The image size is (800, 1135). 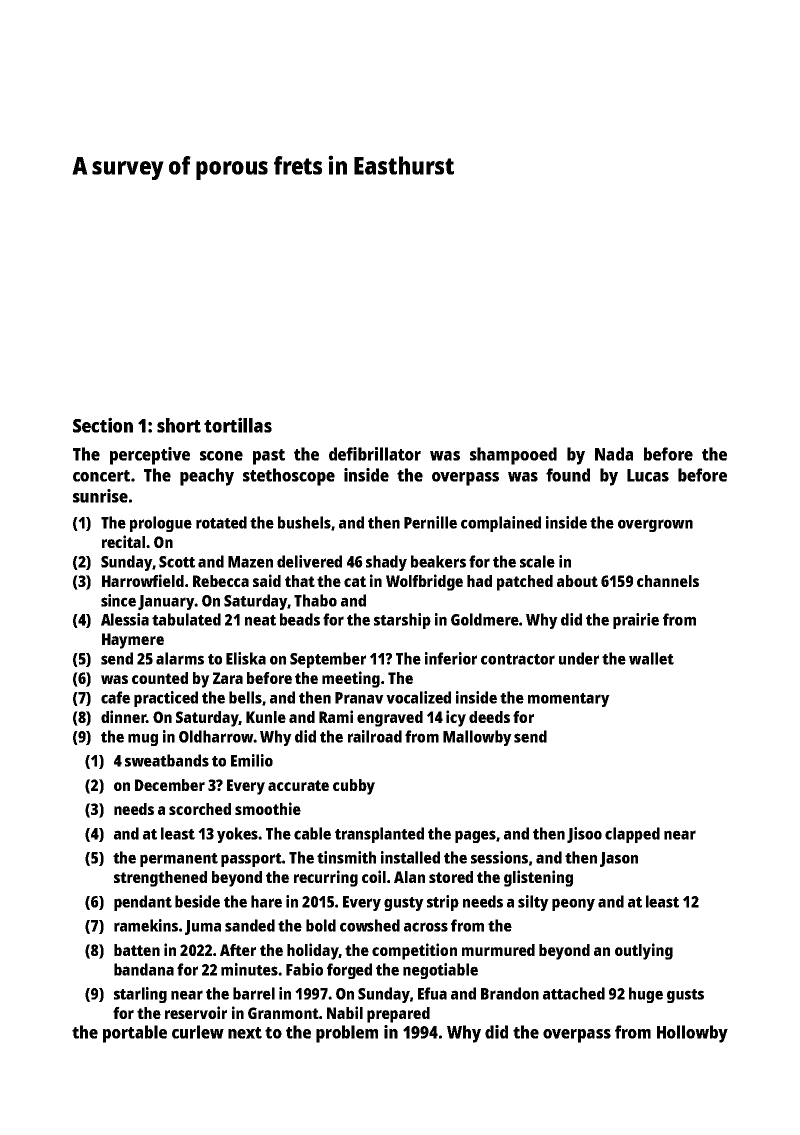 What do you see at coordinates (646, 995) in the screenshot?
I see `huge` at bounding box center [646, 995].
